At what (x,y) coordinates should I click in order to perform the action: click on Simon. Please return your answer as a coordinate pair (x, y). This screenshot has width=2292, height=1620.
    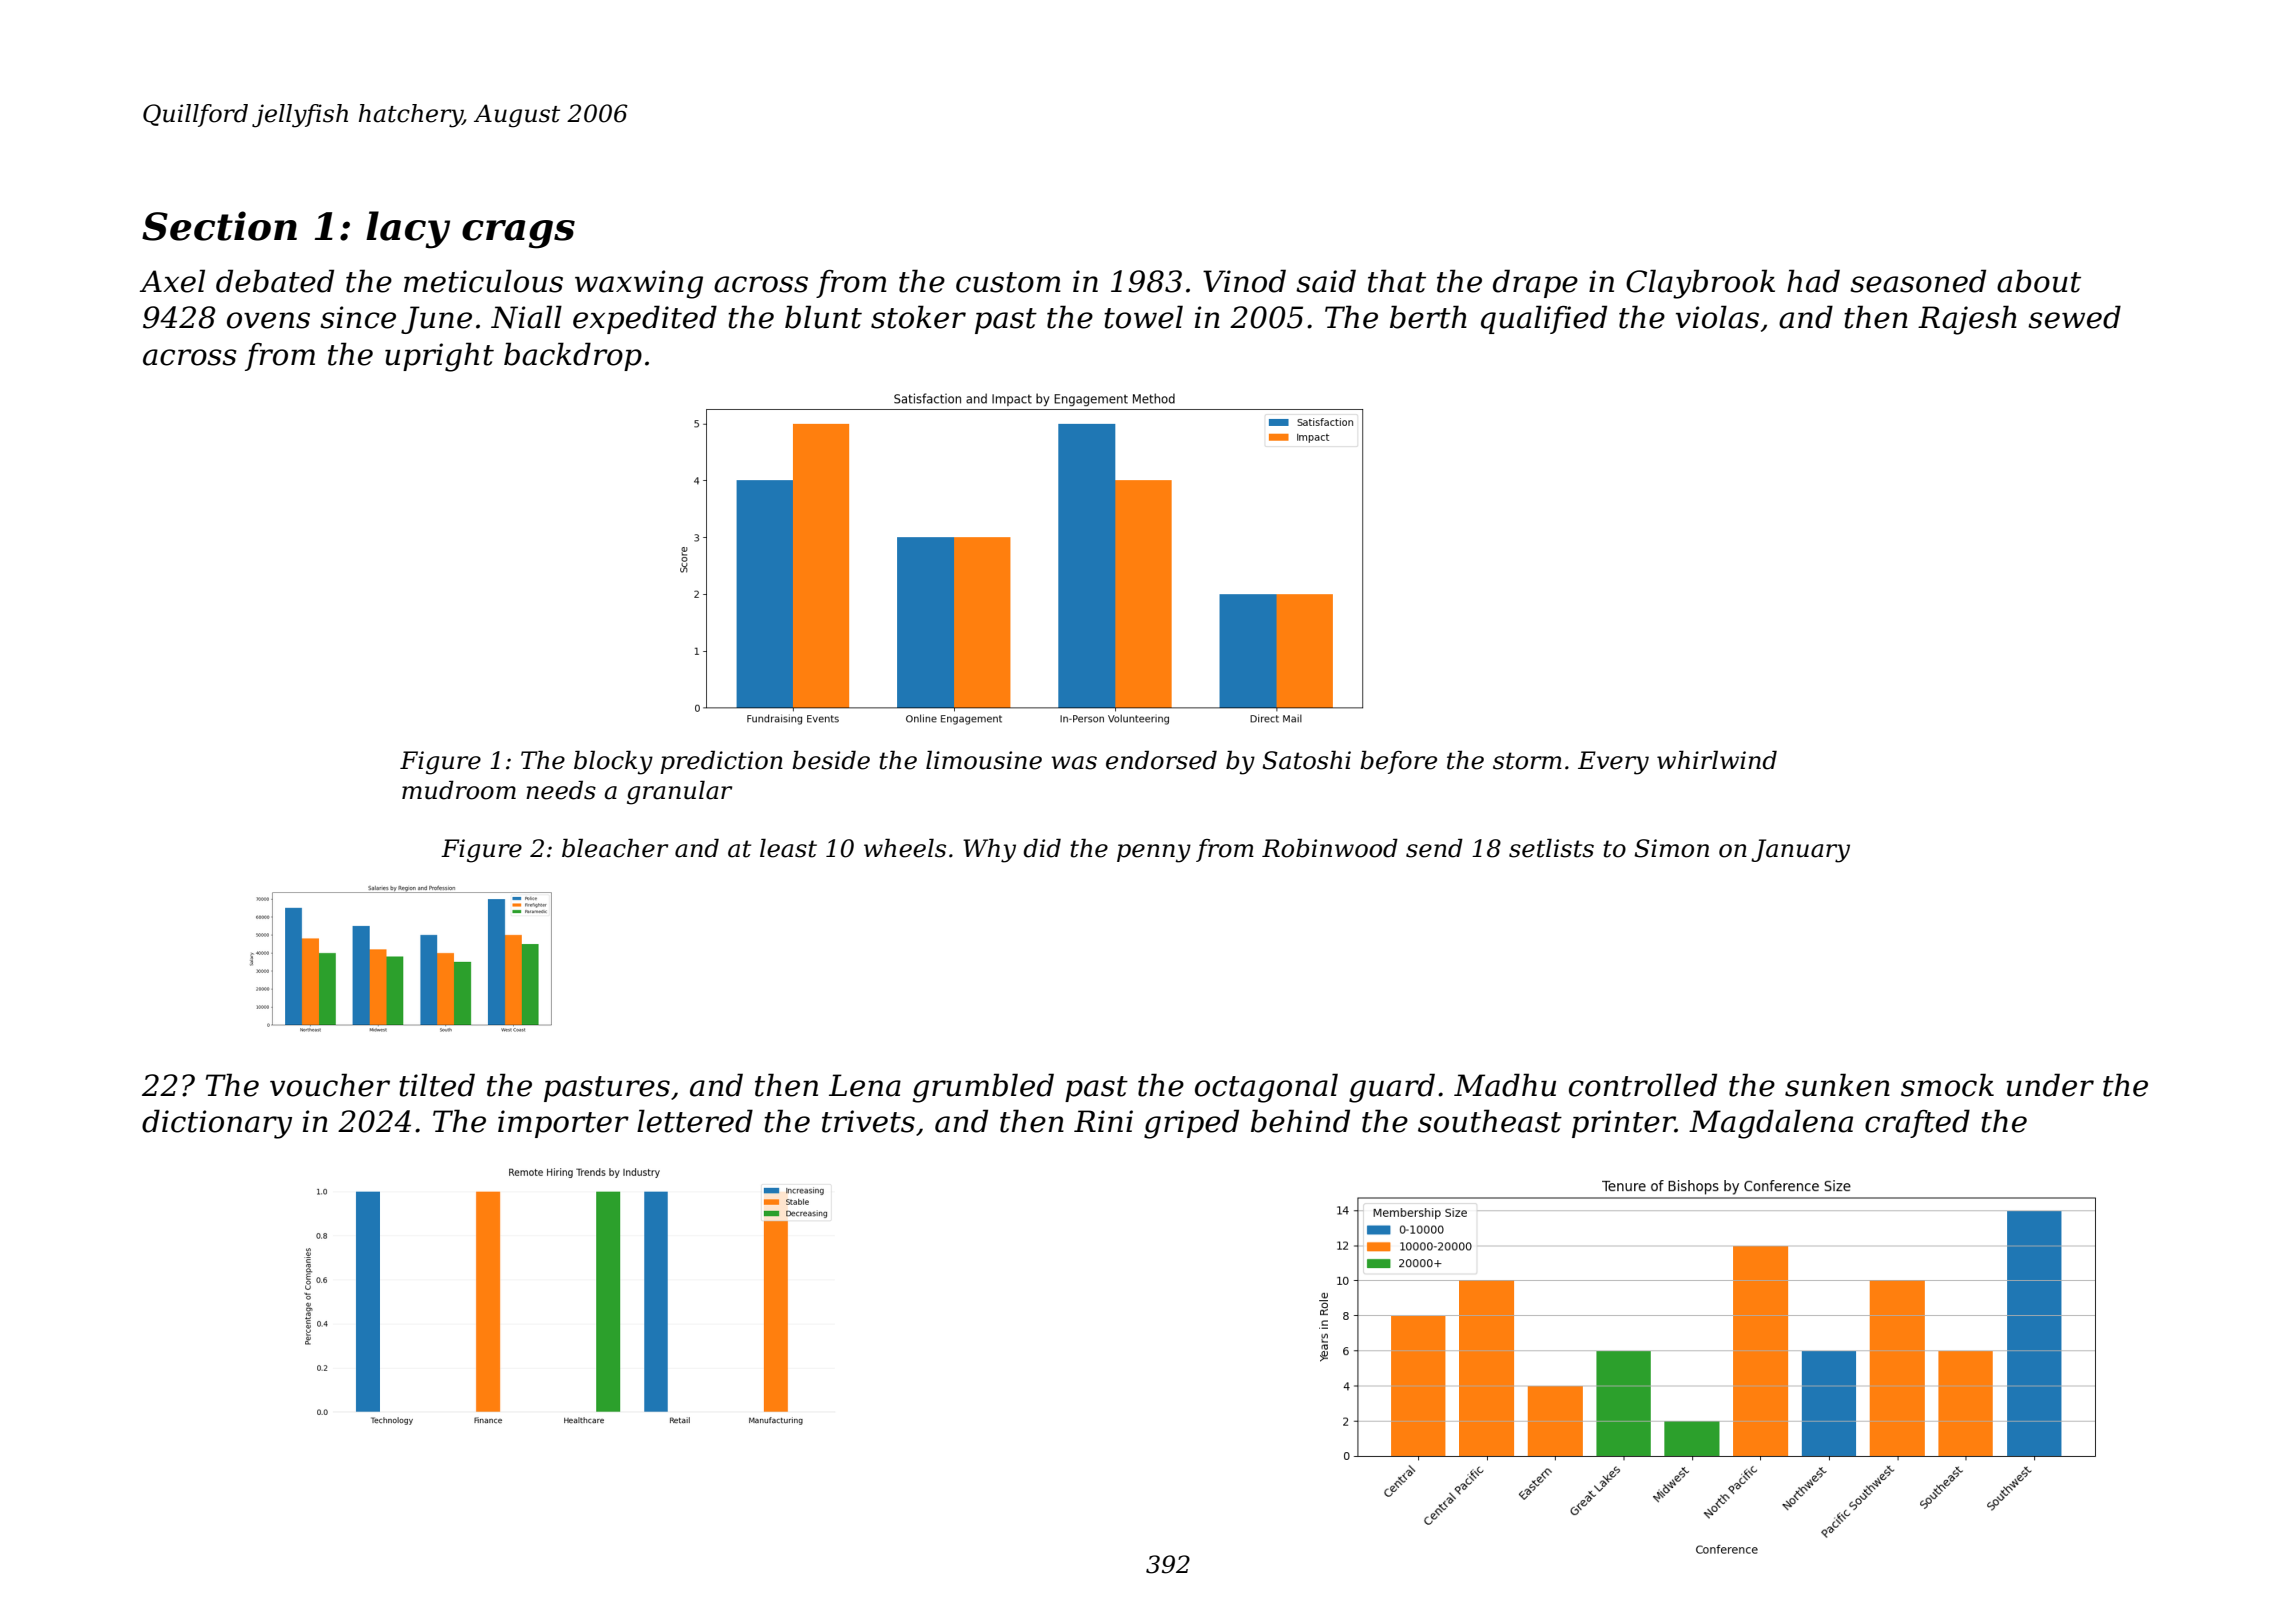
    Looking at the image, I should click on (1671, 848).
